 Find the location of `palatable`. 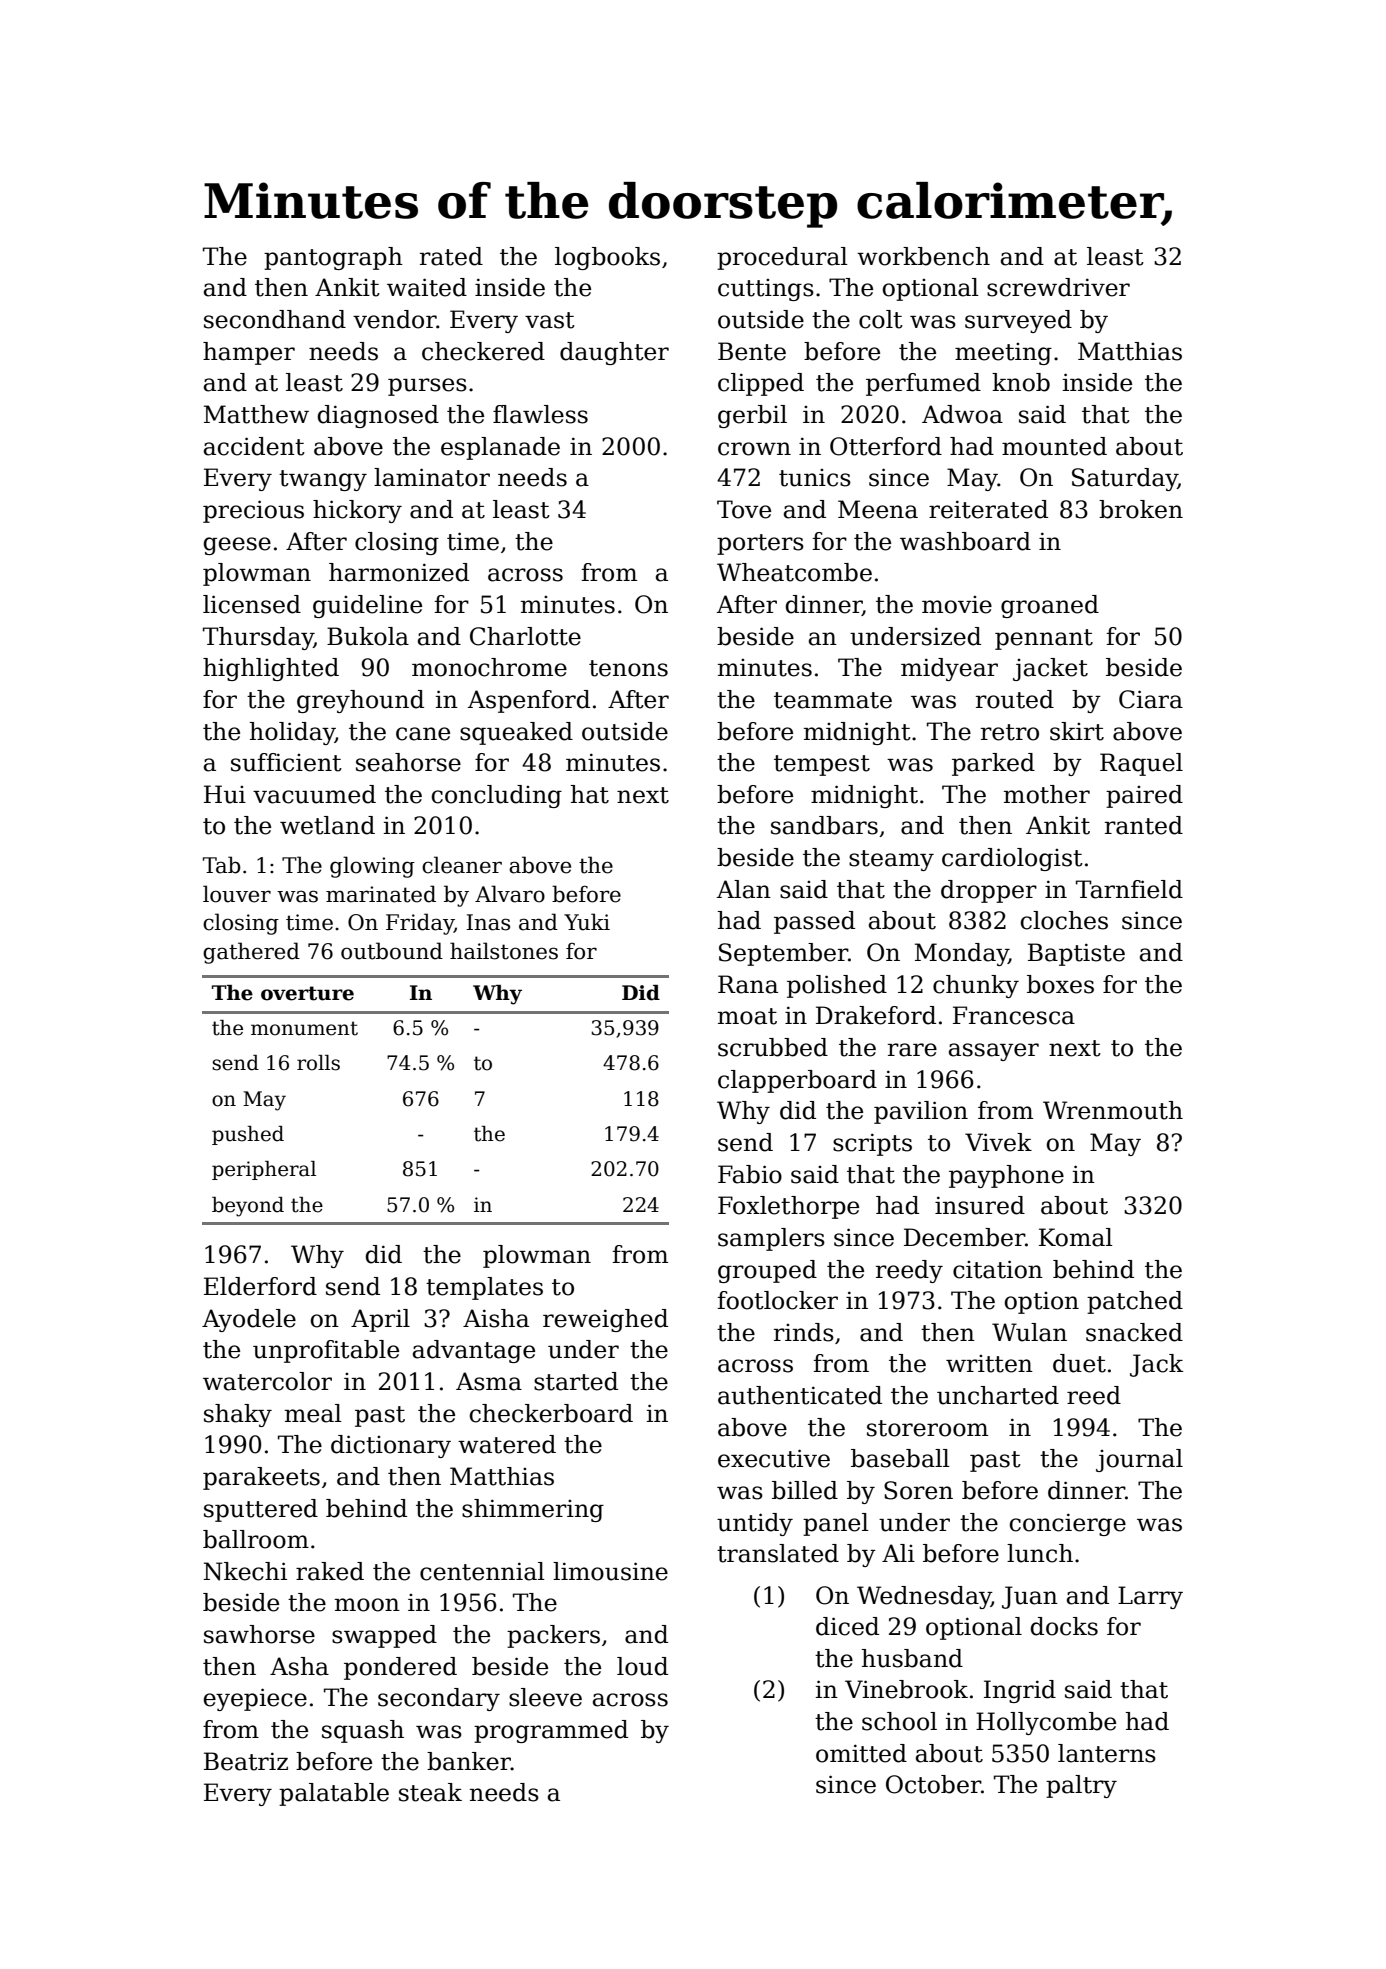

palatable is located at coordinates (334, 1794).
